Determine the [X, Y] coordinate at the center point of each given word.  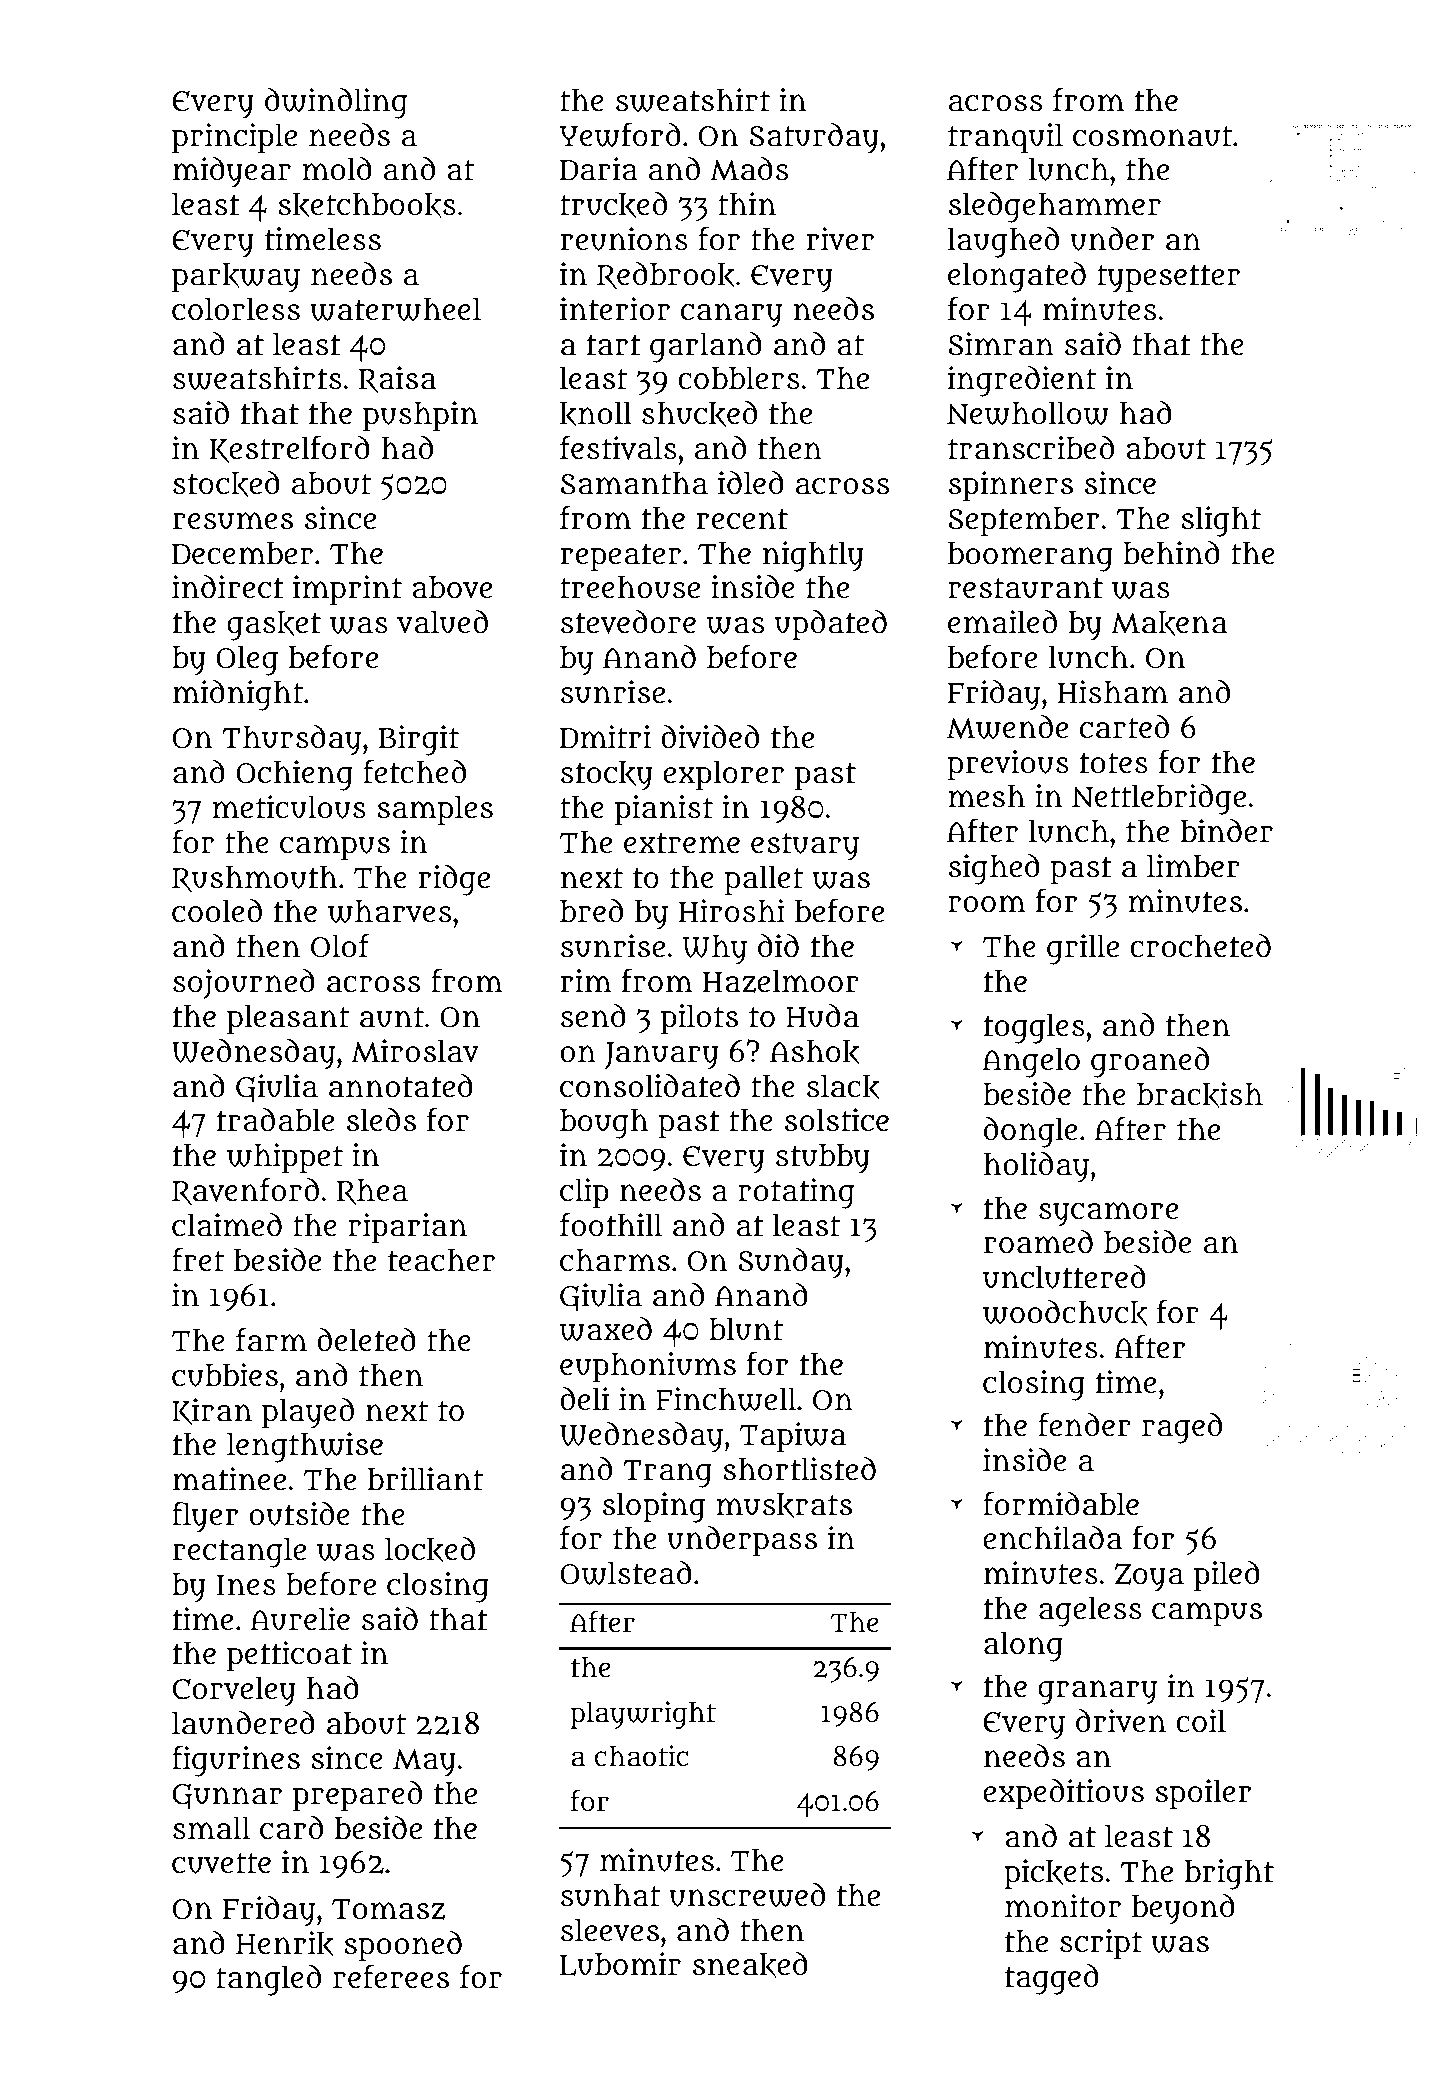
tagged [1052, 1979]
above [452, 587]
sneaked [750, 1965]
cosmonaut [1152, 136]
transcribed [1031, 448]
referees [391, 1976]
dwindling [336, 103]
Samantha [634, 483]
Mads [749, 169]
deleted [366, 1340]
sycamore [1108, 1214]
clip [584, 1193]
